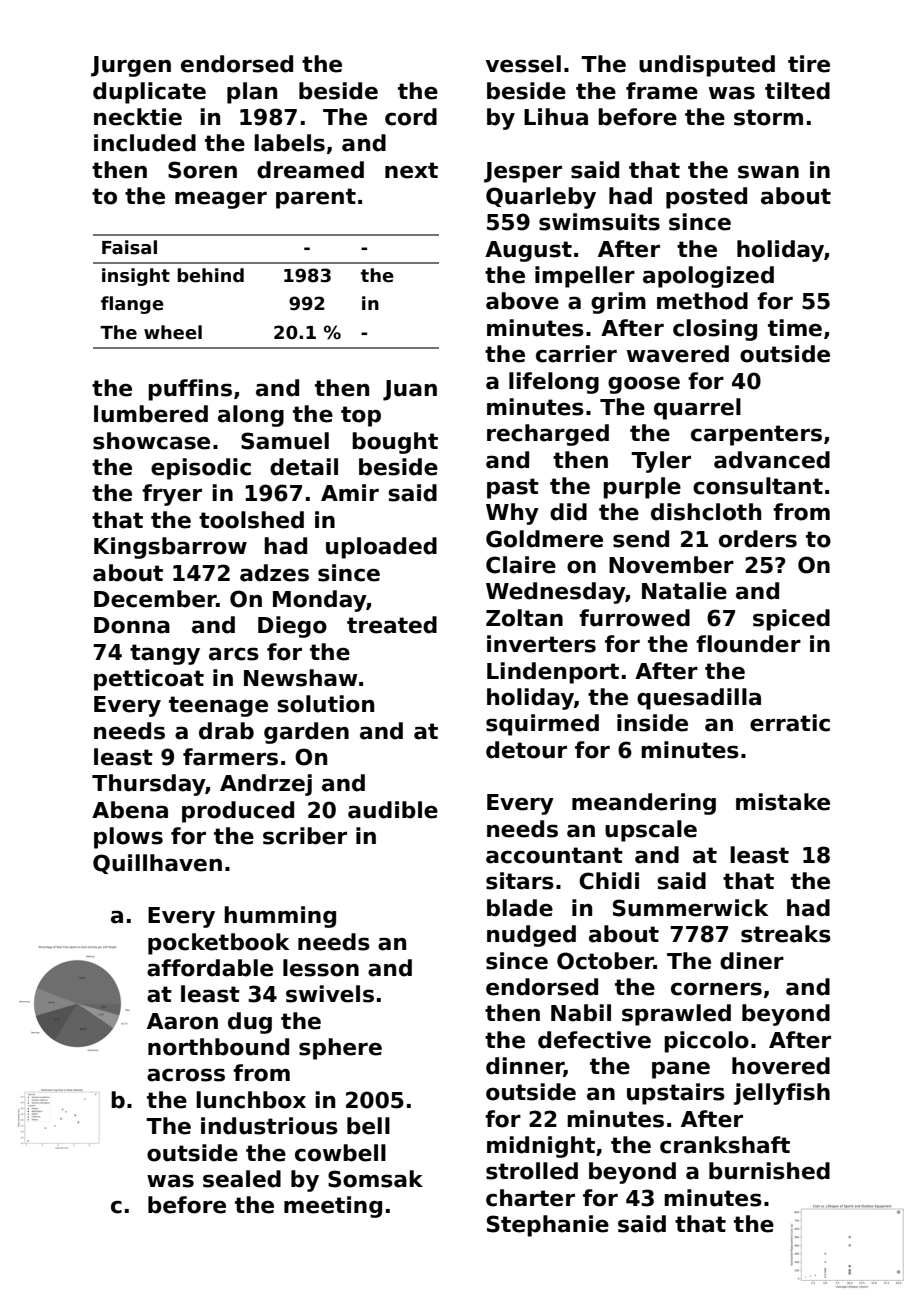 The width and height of the page is (924, 1314). Describe the element at coordinates (662, 91) in the page. I see `frame` at that location.
